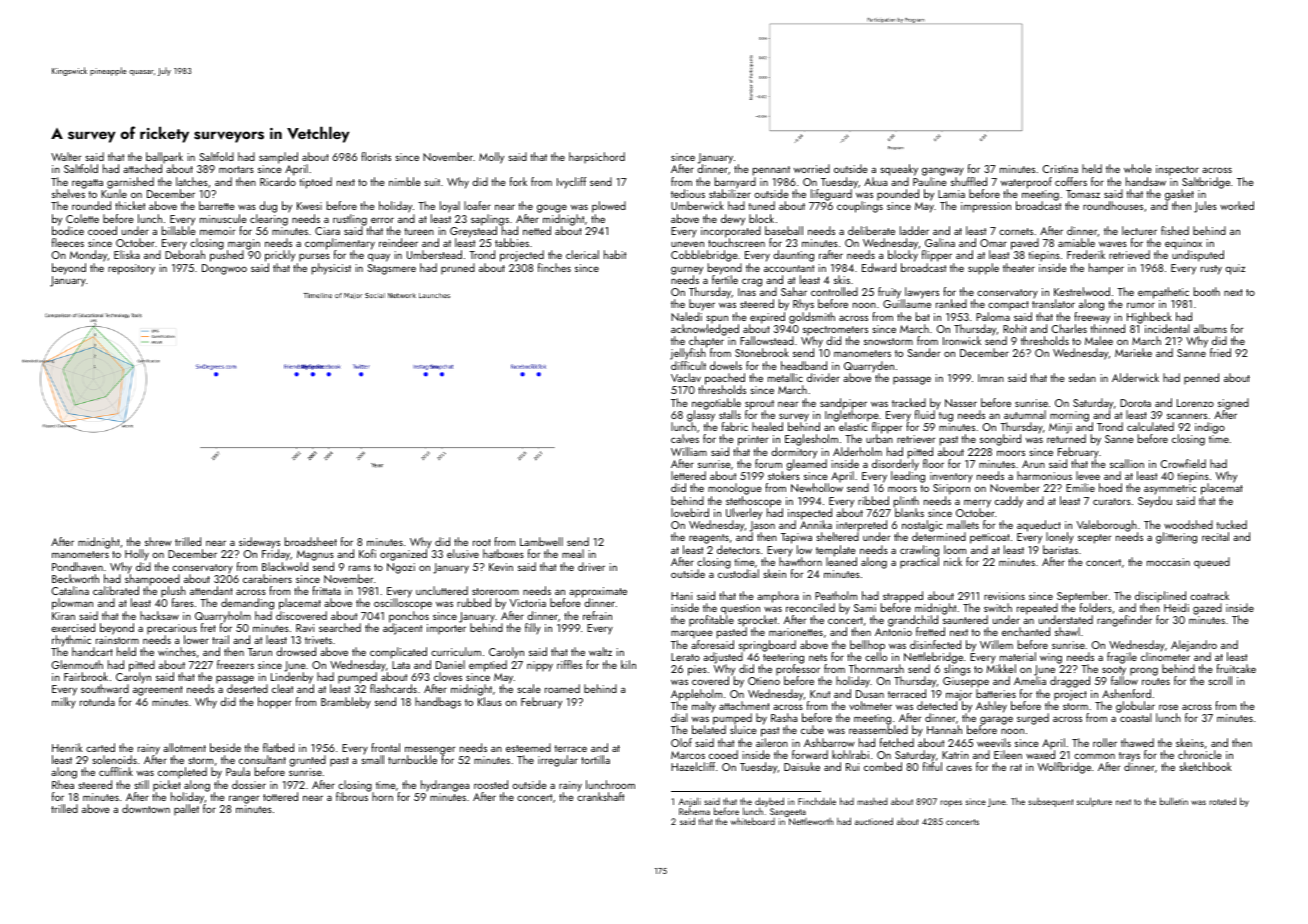 The width and height of the screenshot is (1308, 924). I want to click on cello, so click(876, 656).
